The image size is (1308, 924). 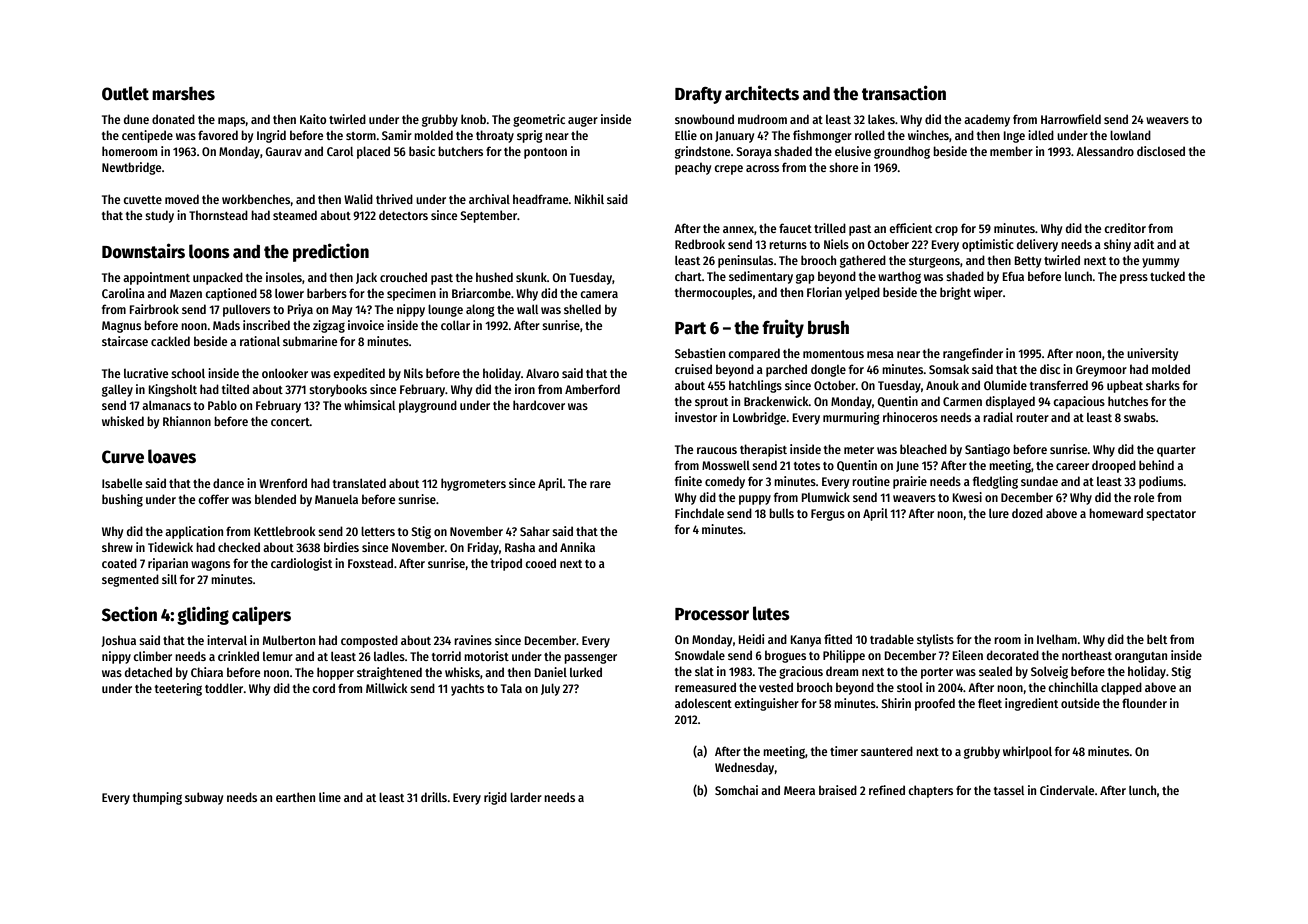 What do you see at coordinates (204, 798) in the image?
I see `subway` at bounding box center [204, 798].
